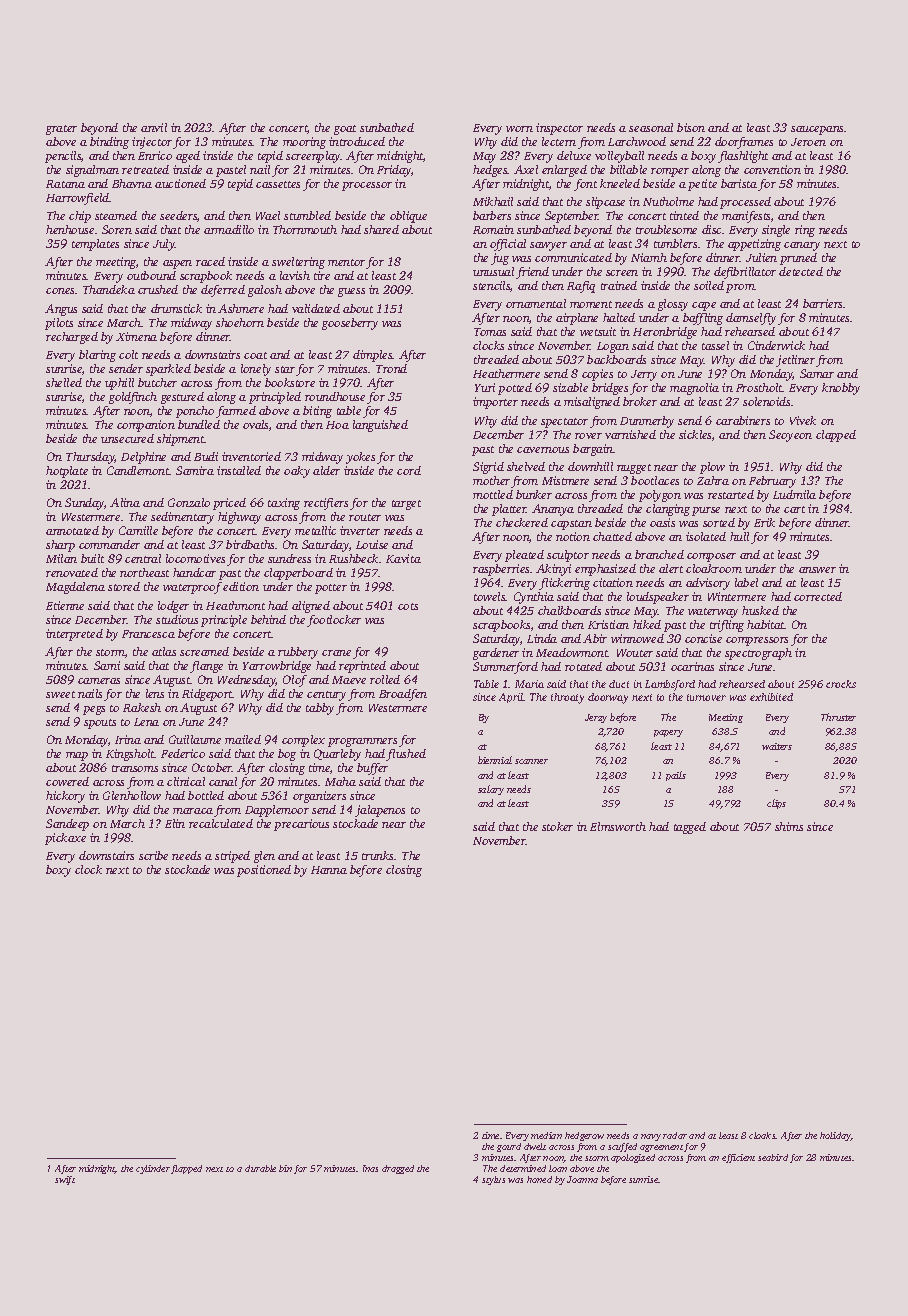  I want to click on Hanna, so click(329, 870).
